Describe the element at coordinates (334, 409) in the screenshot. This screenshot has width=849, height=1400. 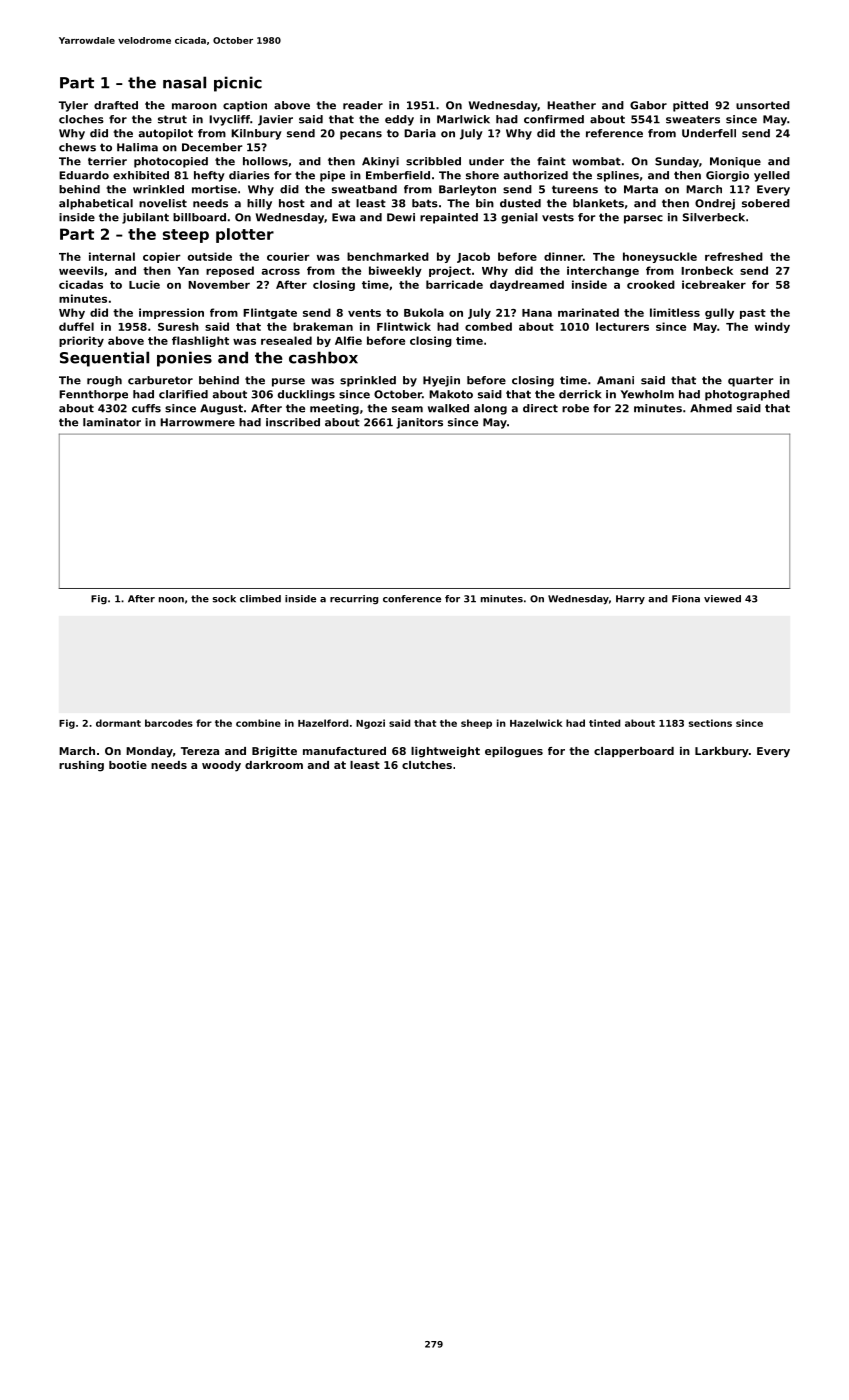
I see `meeting` at that location.
